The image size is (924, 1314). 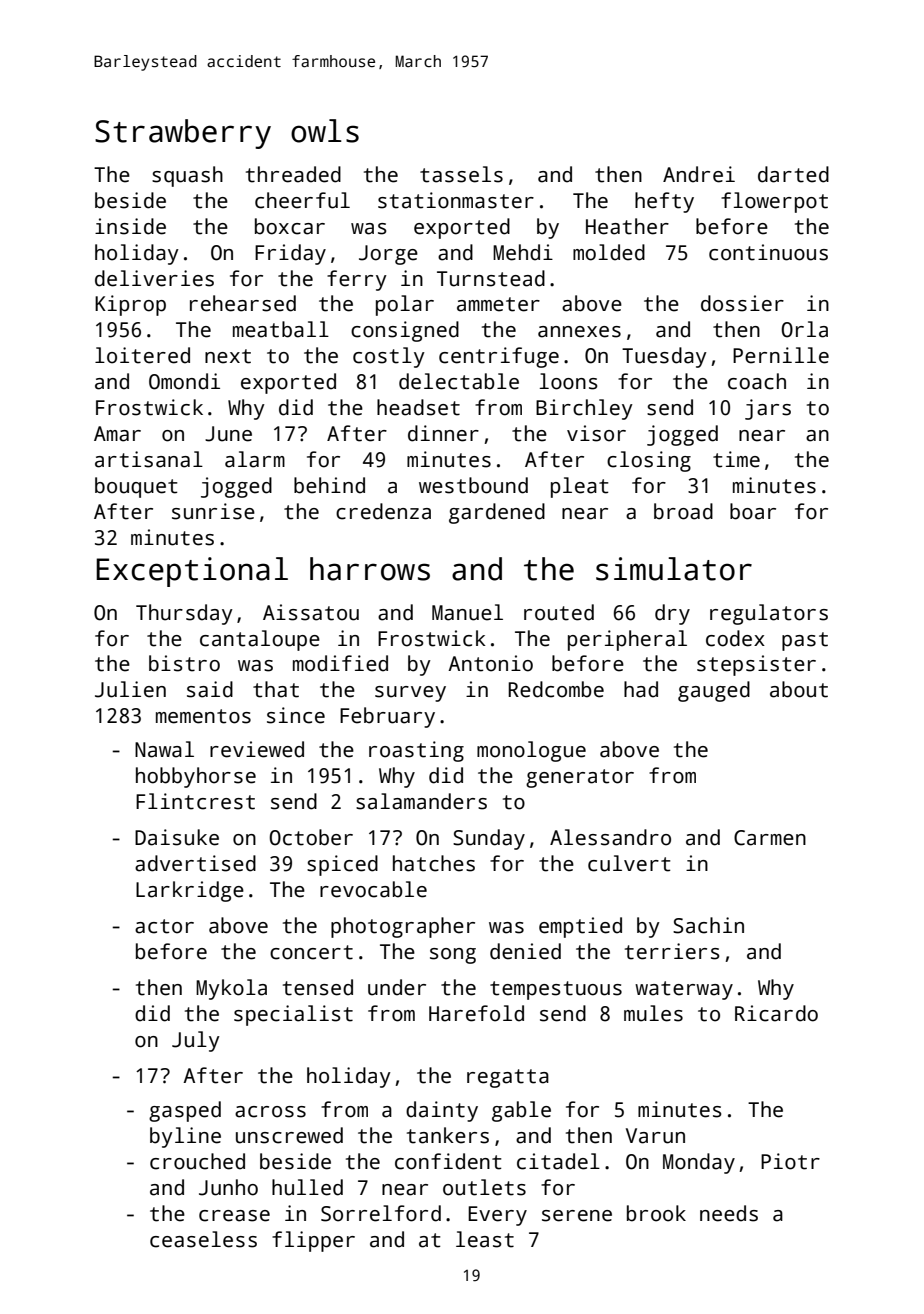 I want to click on hefty, so click(x=664, y=202).
